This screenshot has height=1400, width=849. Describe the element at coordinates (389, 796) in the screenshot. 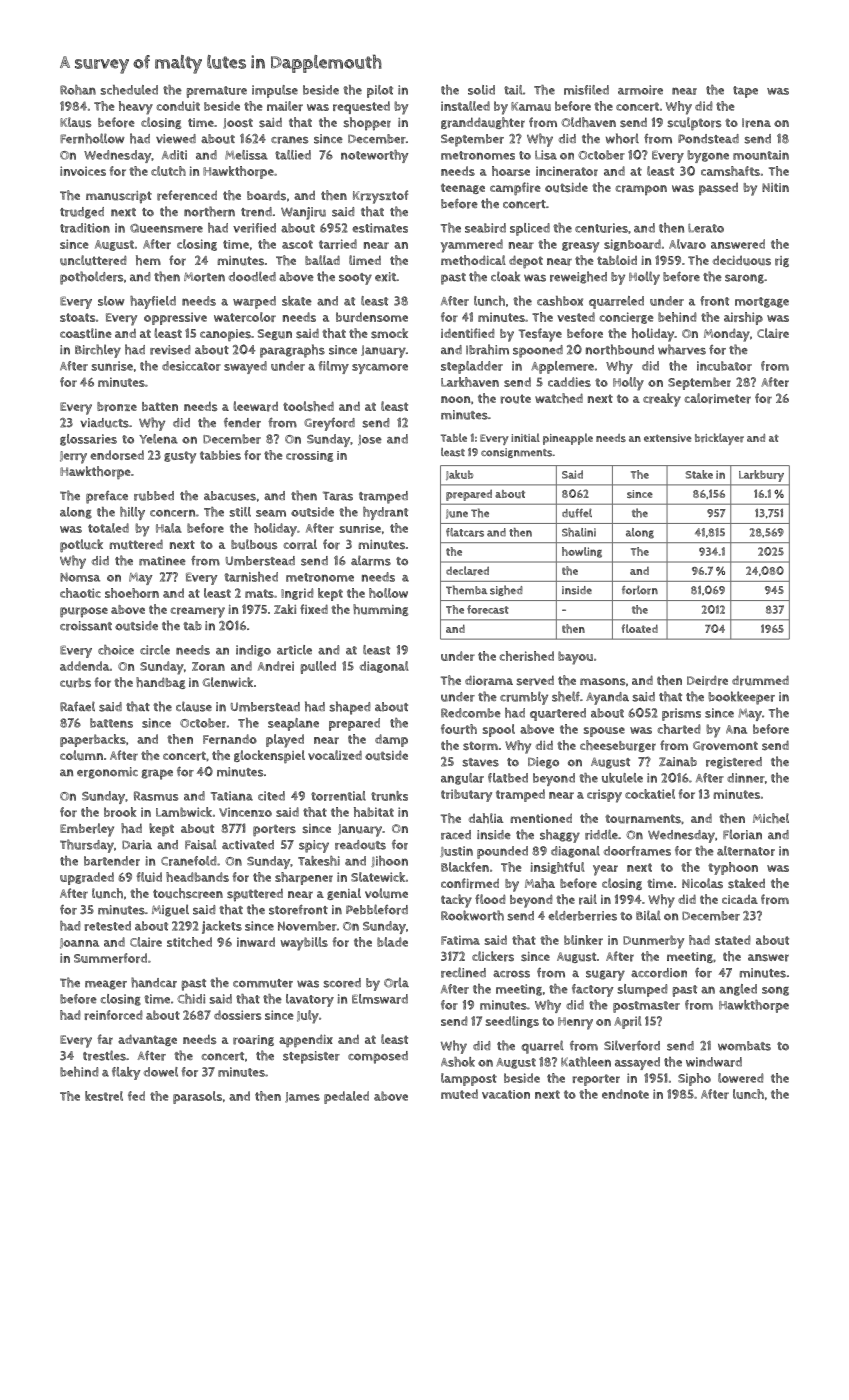

I see `trunks` at that location.
